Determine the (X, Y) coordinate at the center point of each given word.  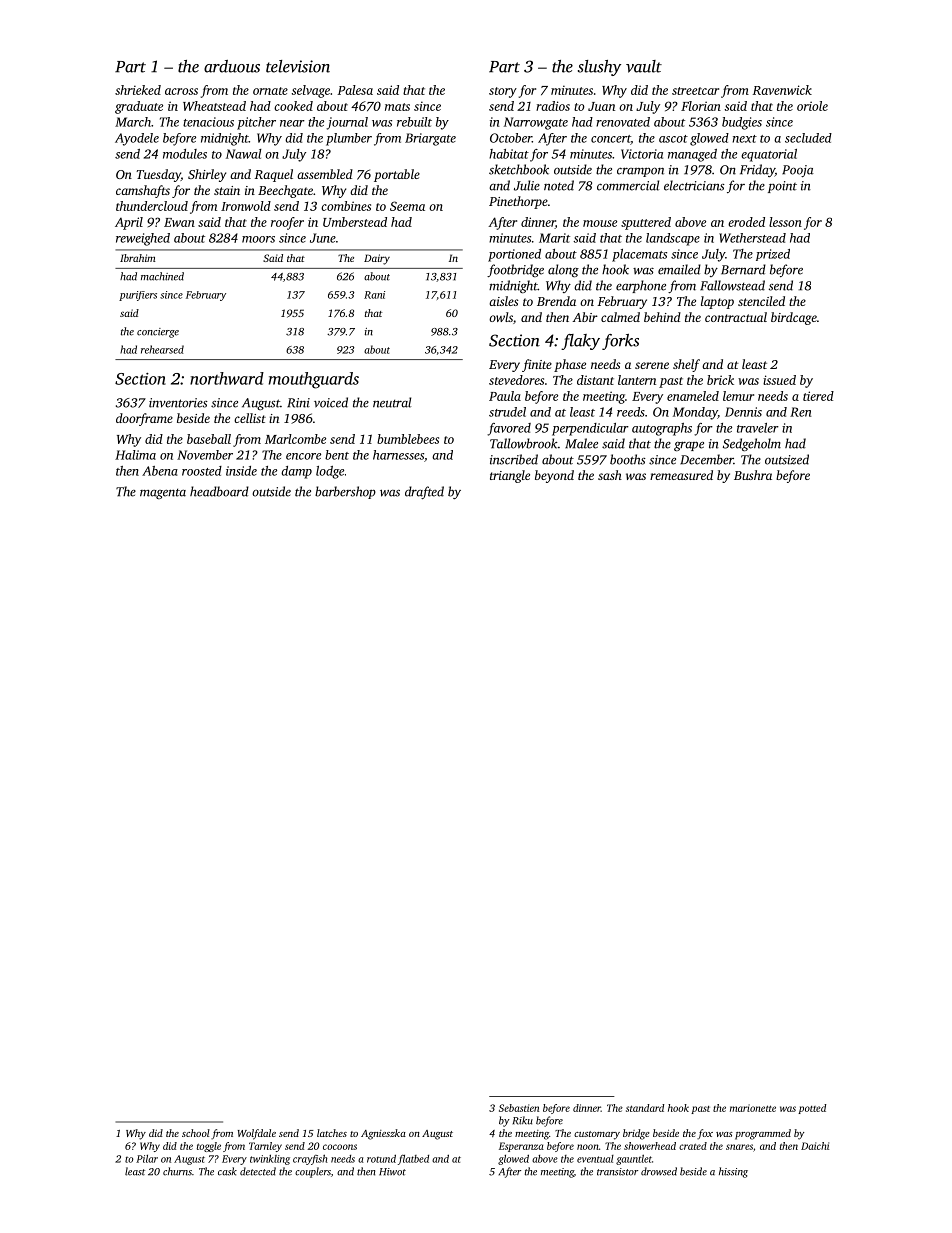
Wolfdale (257, 1134)
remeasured (681, 475)
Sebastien (519, 1108)
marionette (753, 1108)
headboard (219, 491)
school (196, 1133)
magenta (163, 494)
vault (644, 66)
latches (332, 1133)
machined (162, 276)
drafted (424, 492)
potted (812, 1109)
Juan (601, 106)
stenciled (761, 301)
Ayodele (137, 139)
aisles (503, 301)
